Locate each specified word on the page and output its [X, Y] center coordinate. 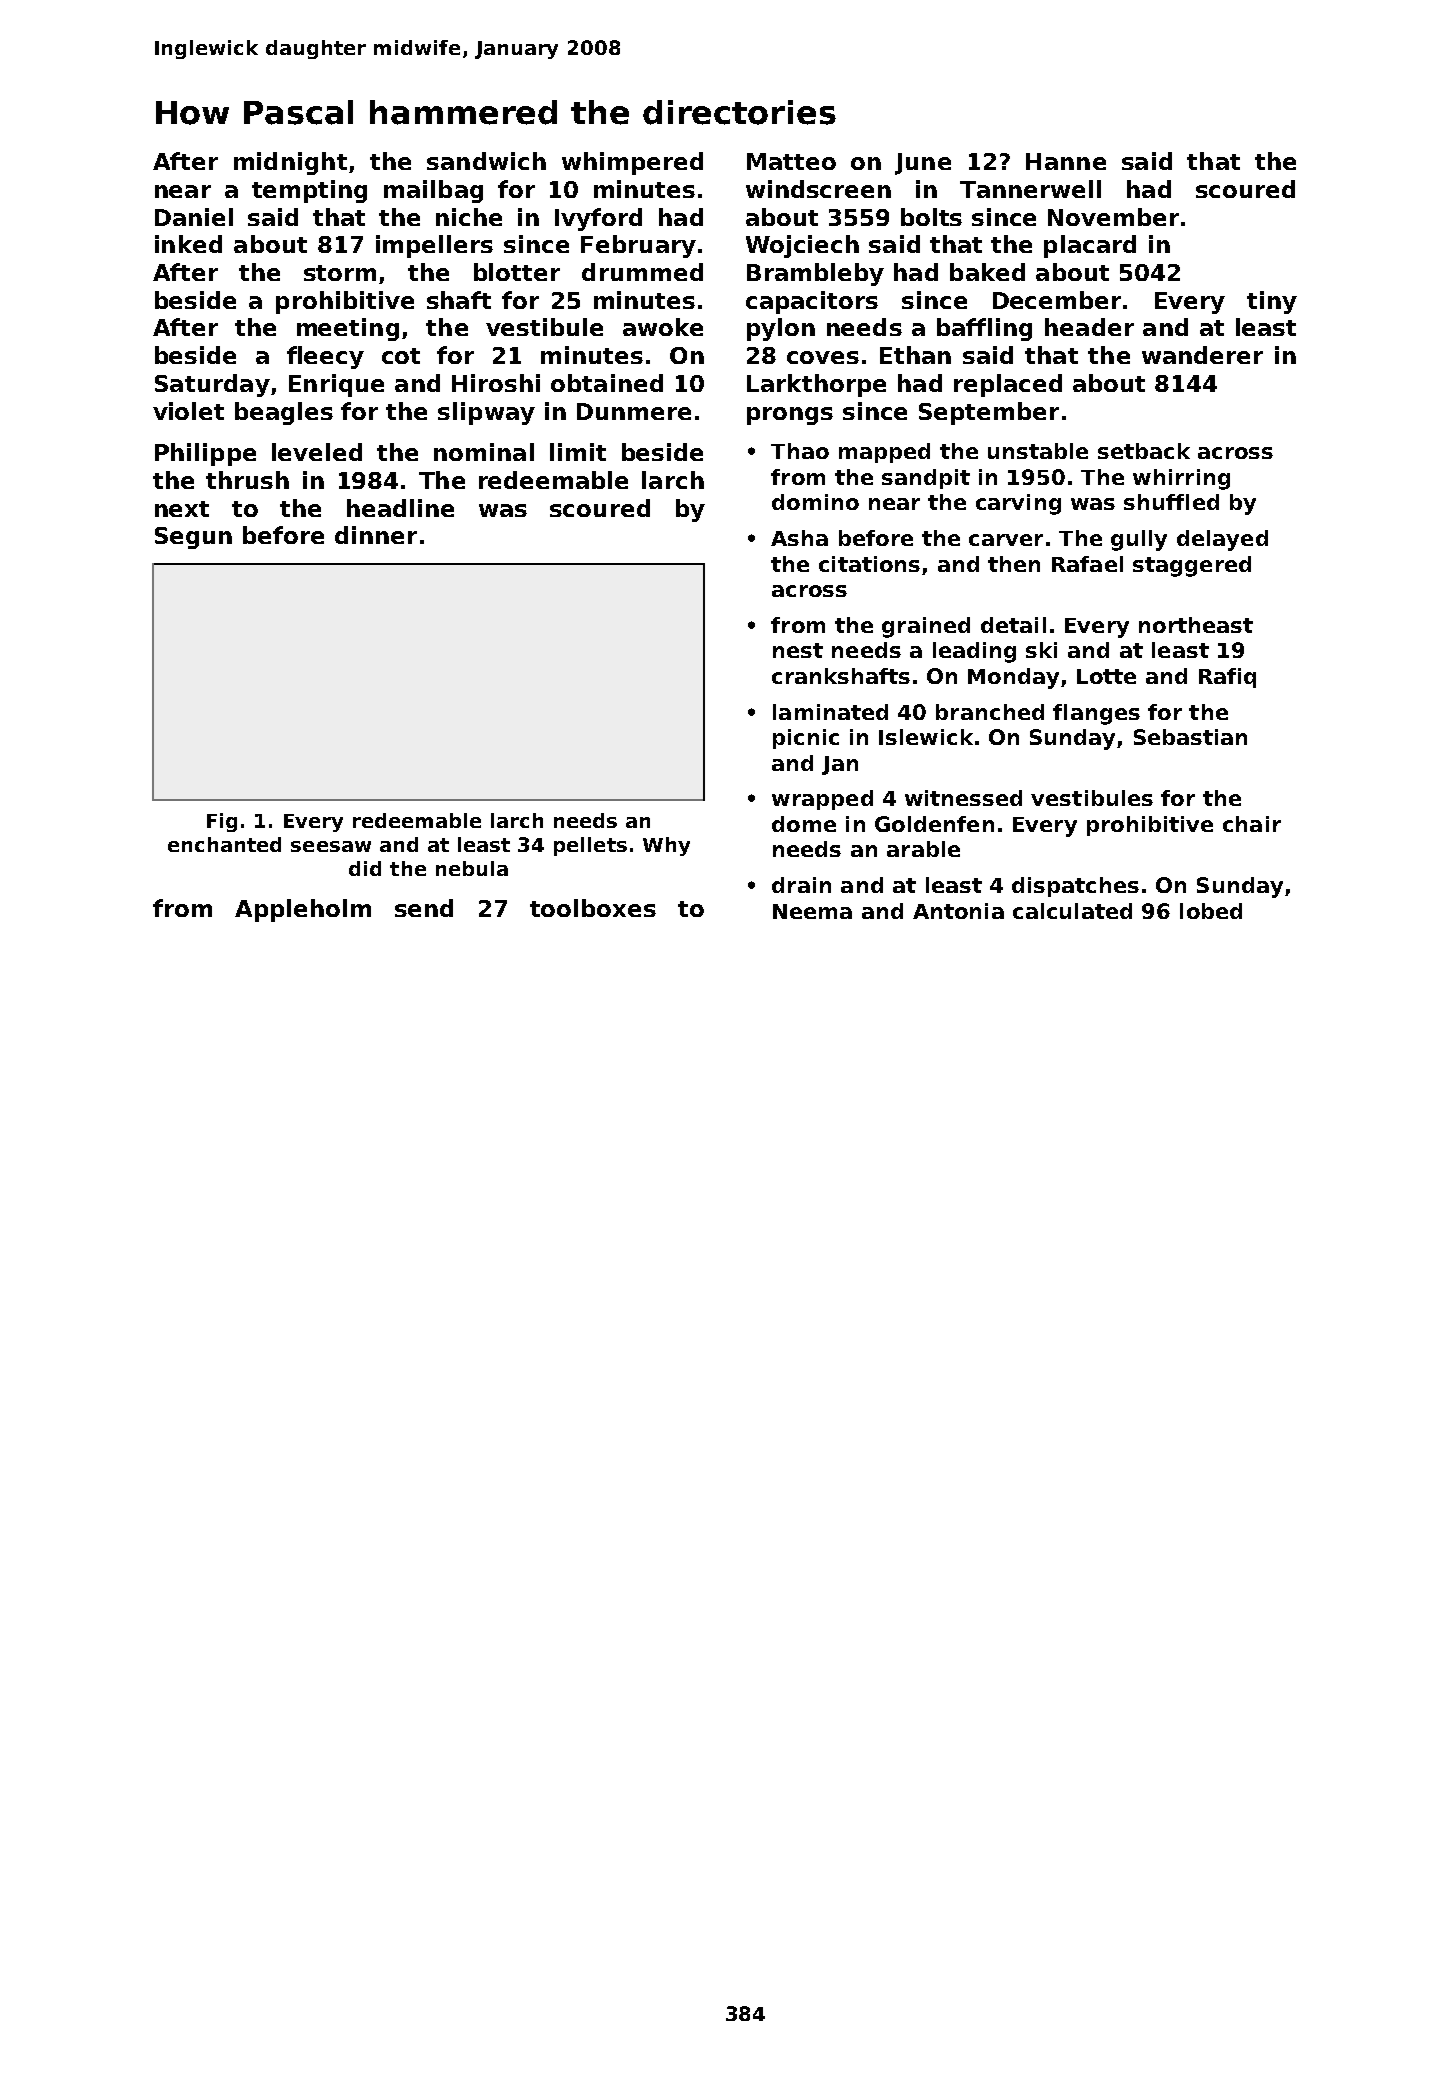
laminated [830, 712]
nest [798, 650]
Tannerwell [1030, 189]
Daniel [194, 217]
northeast [1196, 625]
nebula [472, 868]
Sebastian [1190, 737]
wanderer [1202, 355]
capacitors [812, 302]
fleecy [325, 357]
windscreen [818, 189]
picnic [806, 739]
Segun [193, 538]
